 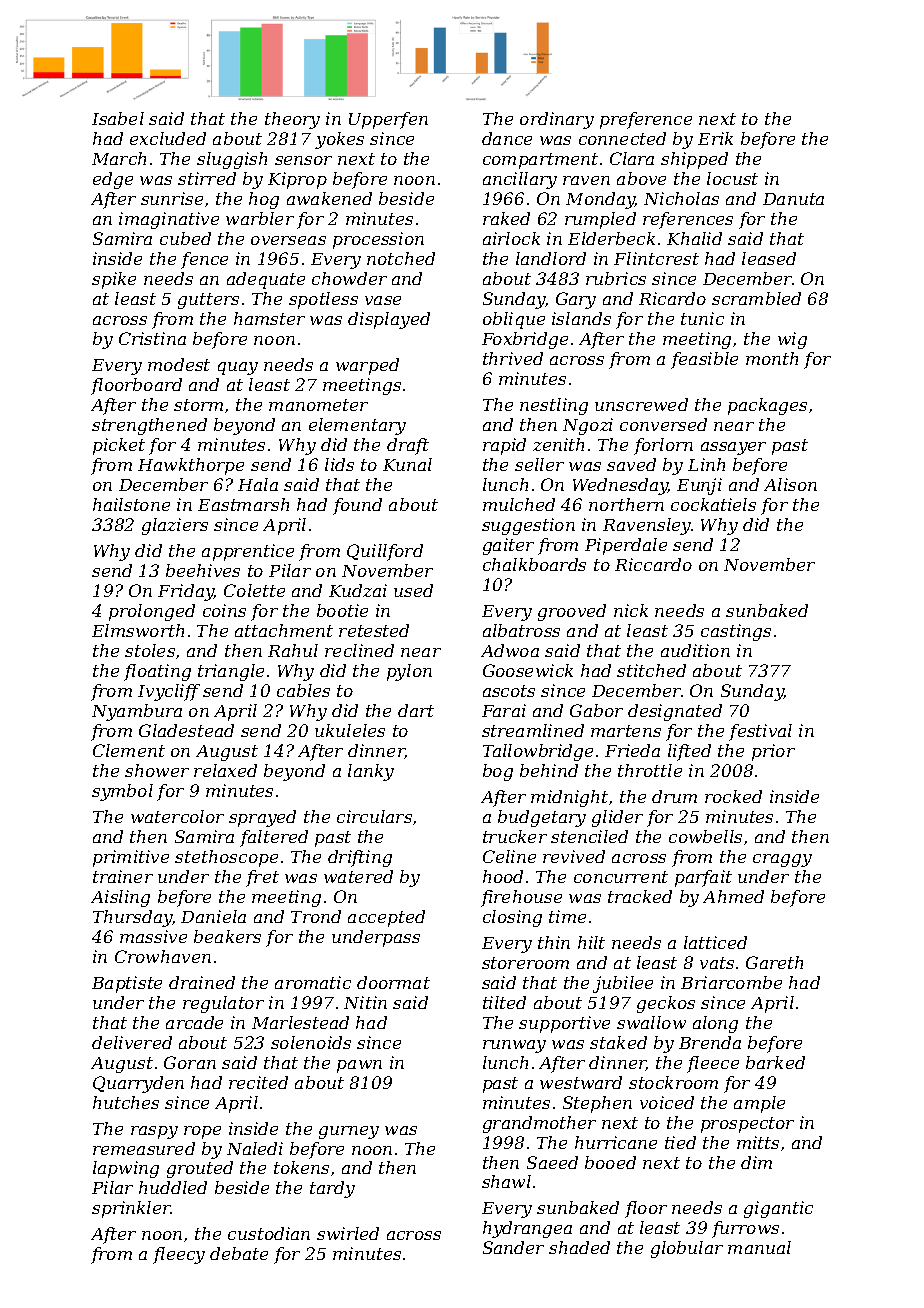 What do you see at coordinates (767, 406) in the screenshot?
I see `packages` at bounding box center [767, 406].
